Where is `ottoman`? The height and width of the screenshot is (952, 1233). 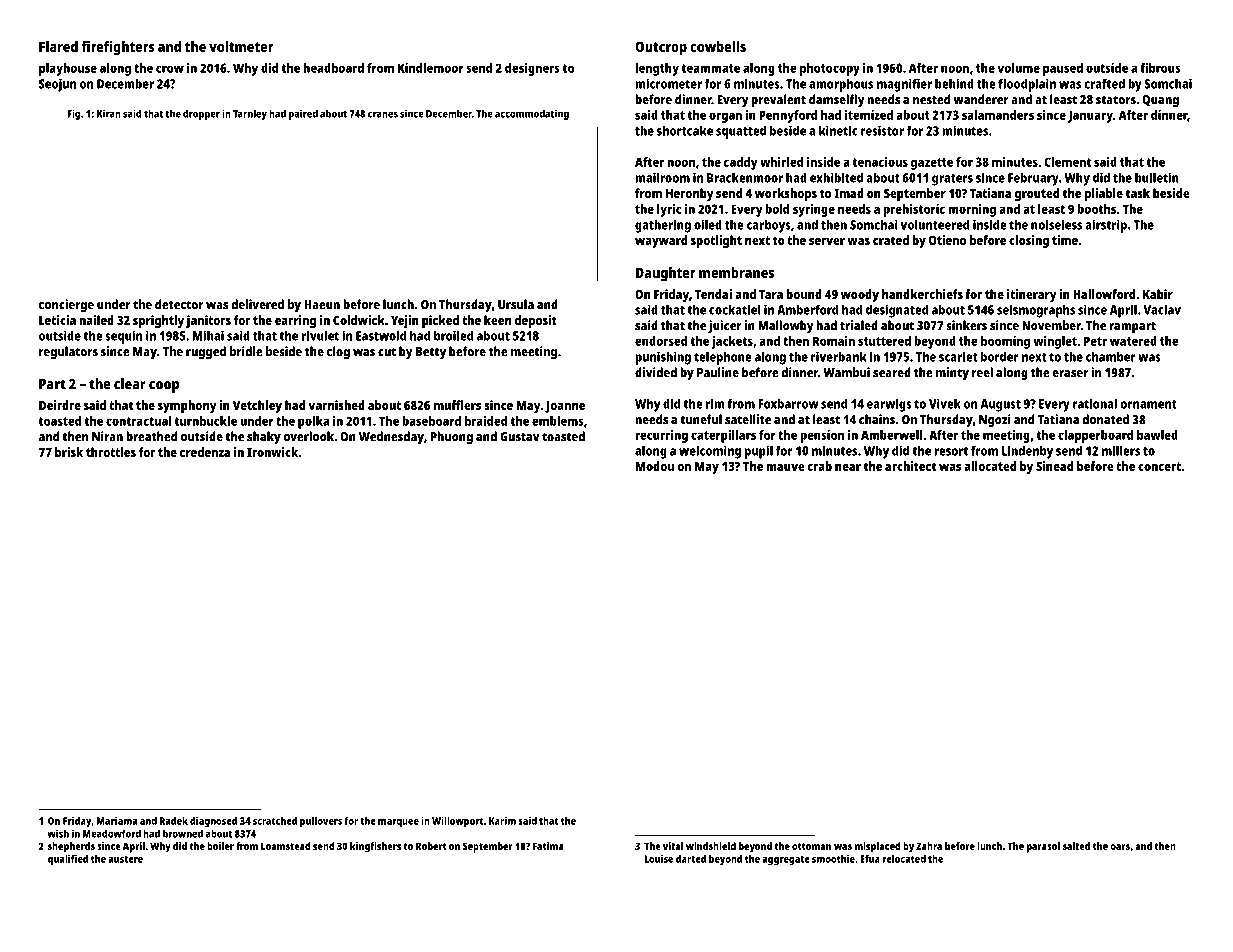 ottoman is located at coordinates (811, 846).
